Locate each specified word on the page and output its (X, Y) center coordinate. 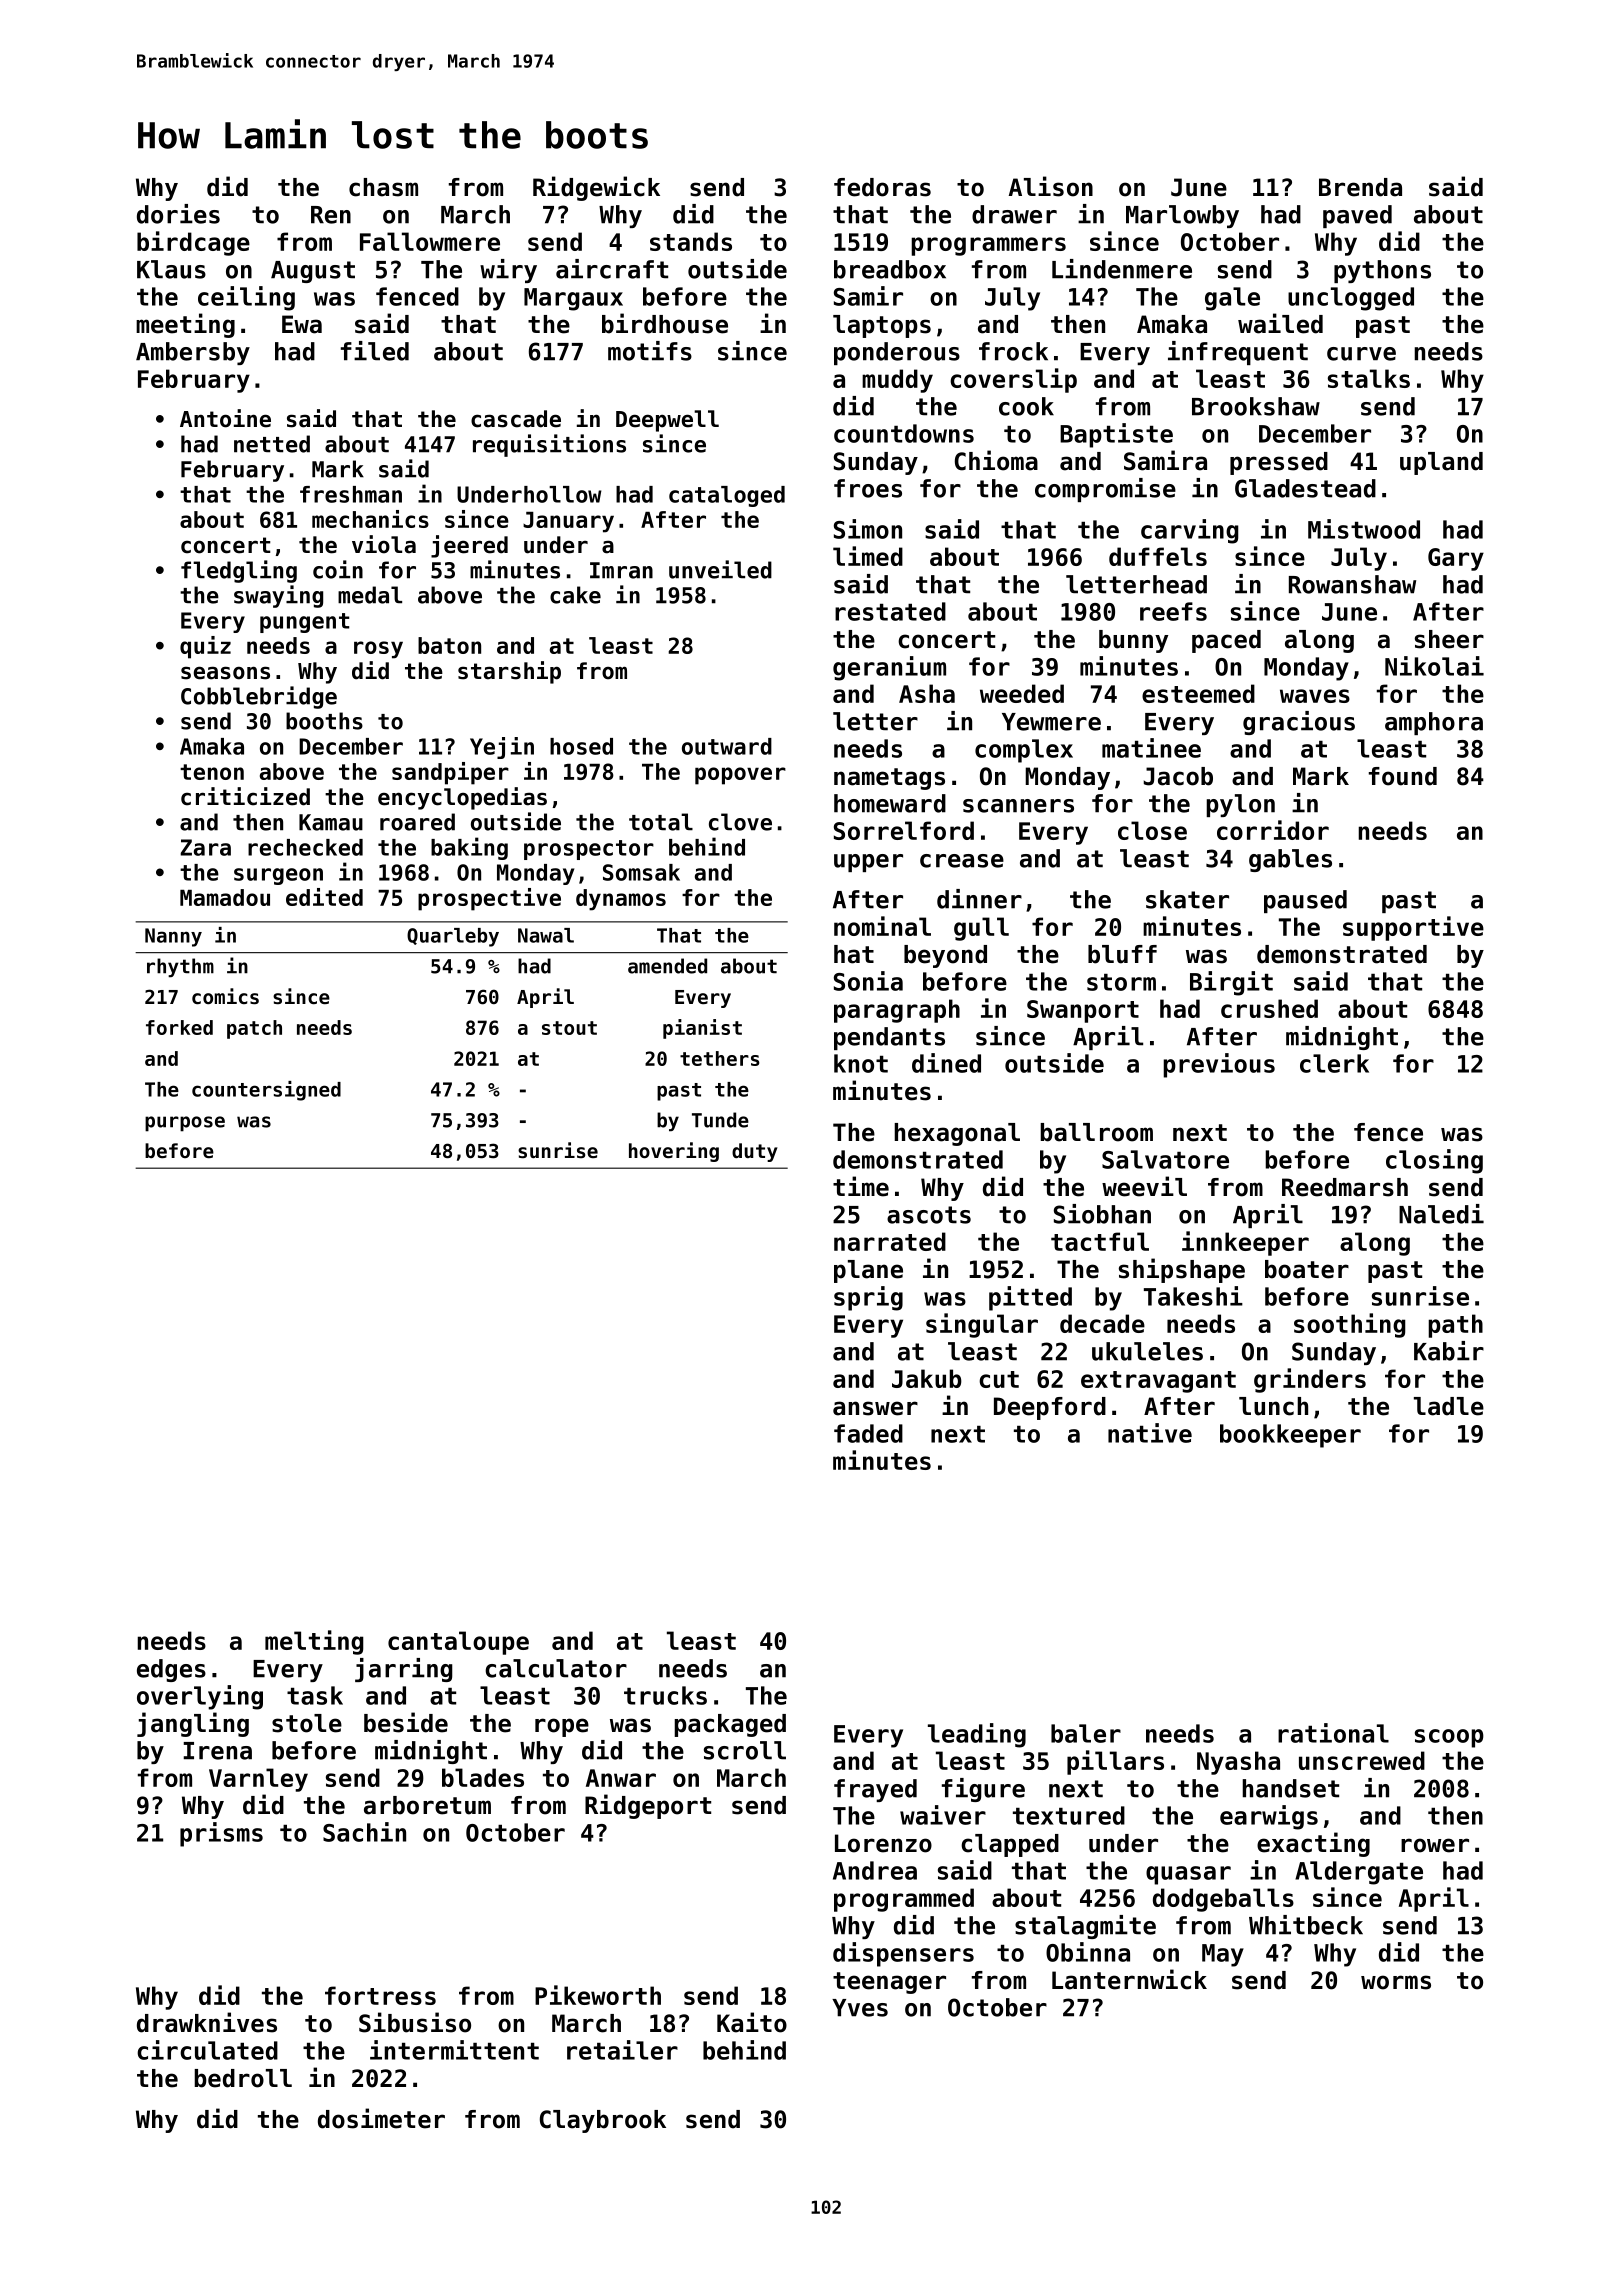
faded (868, 1433)
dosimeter (381, 2118)
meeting (185, 325)
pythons (1382, 271)
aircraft (612, 269)
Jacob (1178, 776)
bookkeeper (1290, 1436)
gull (981, 929)
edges (171, 1670)
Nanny (173, 937)
